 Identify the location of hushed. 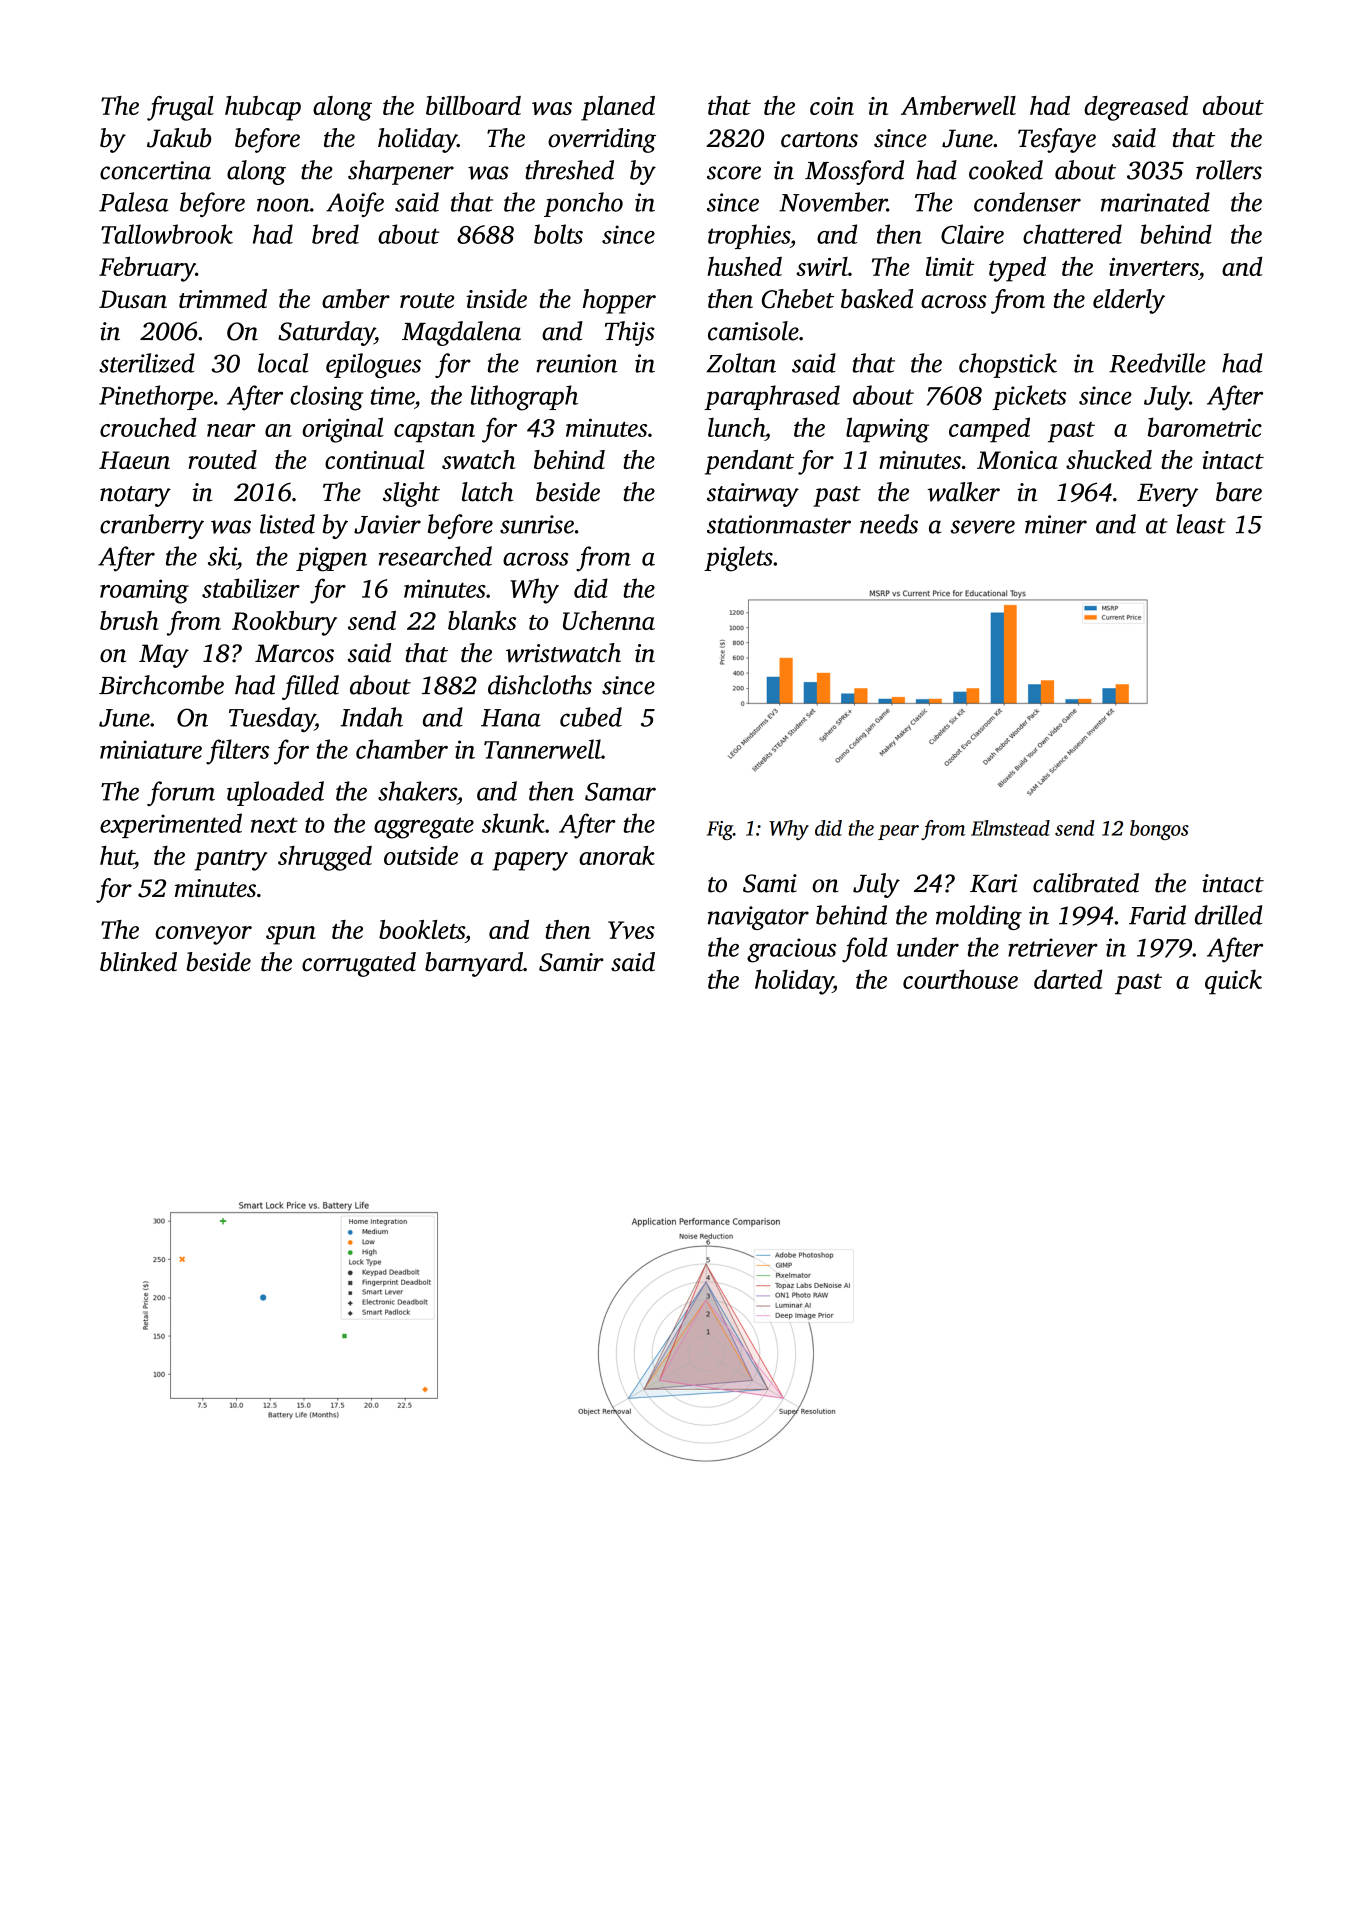
(744, 266).
